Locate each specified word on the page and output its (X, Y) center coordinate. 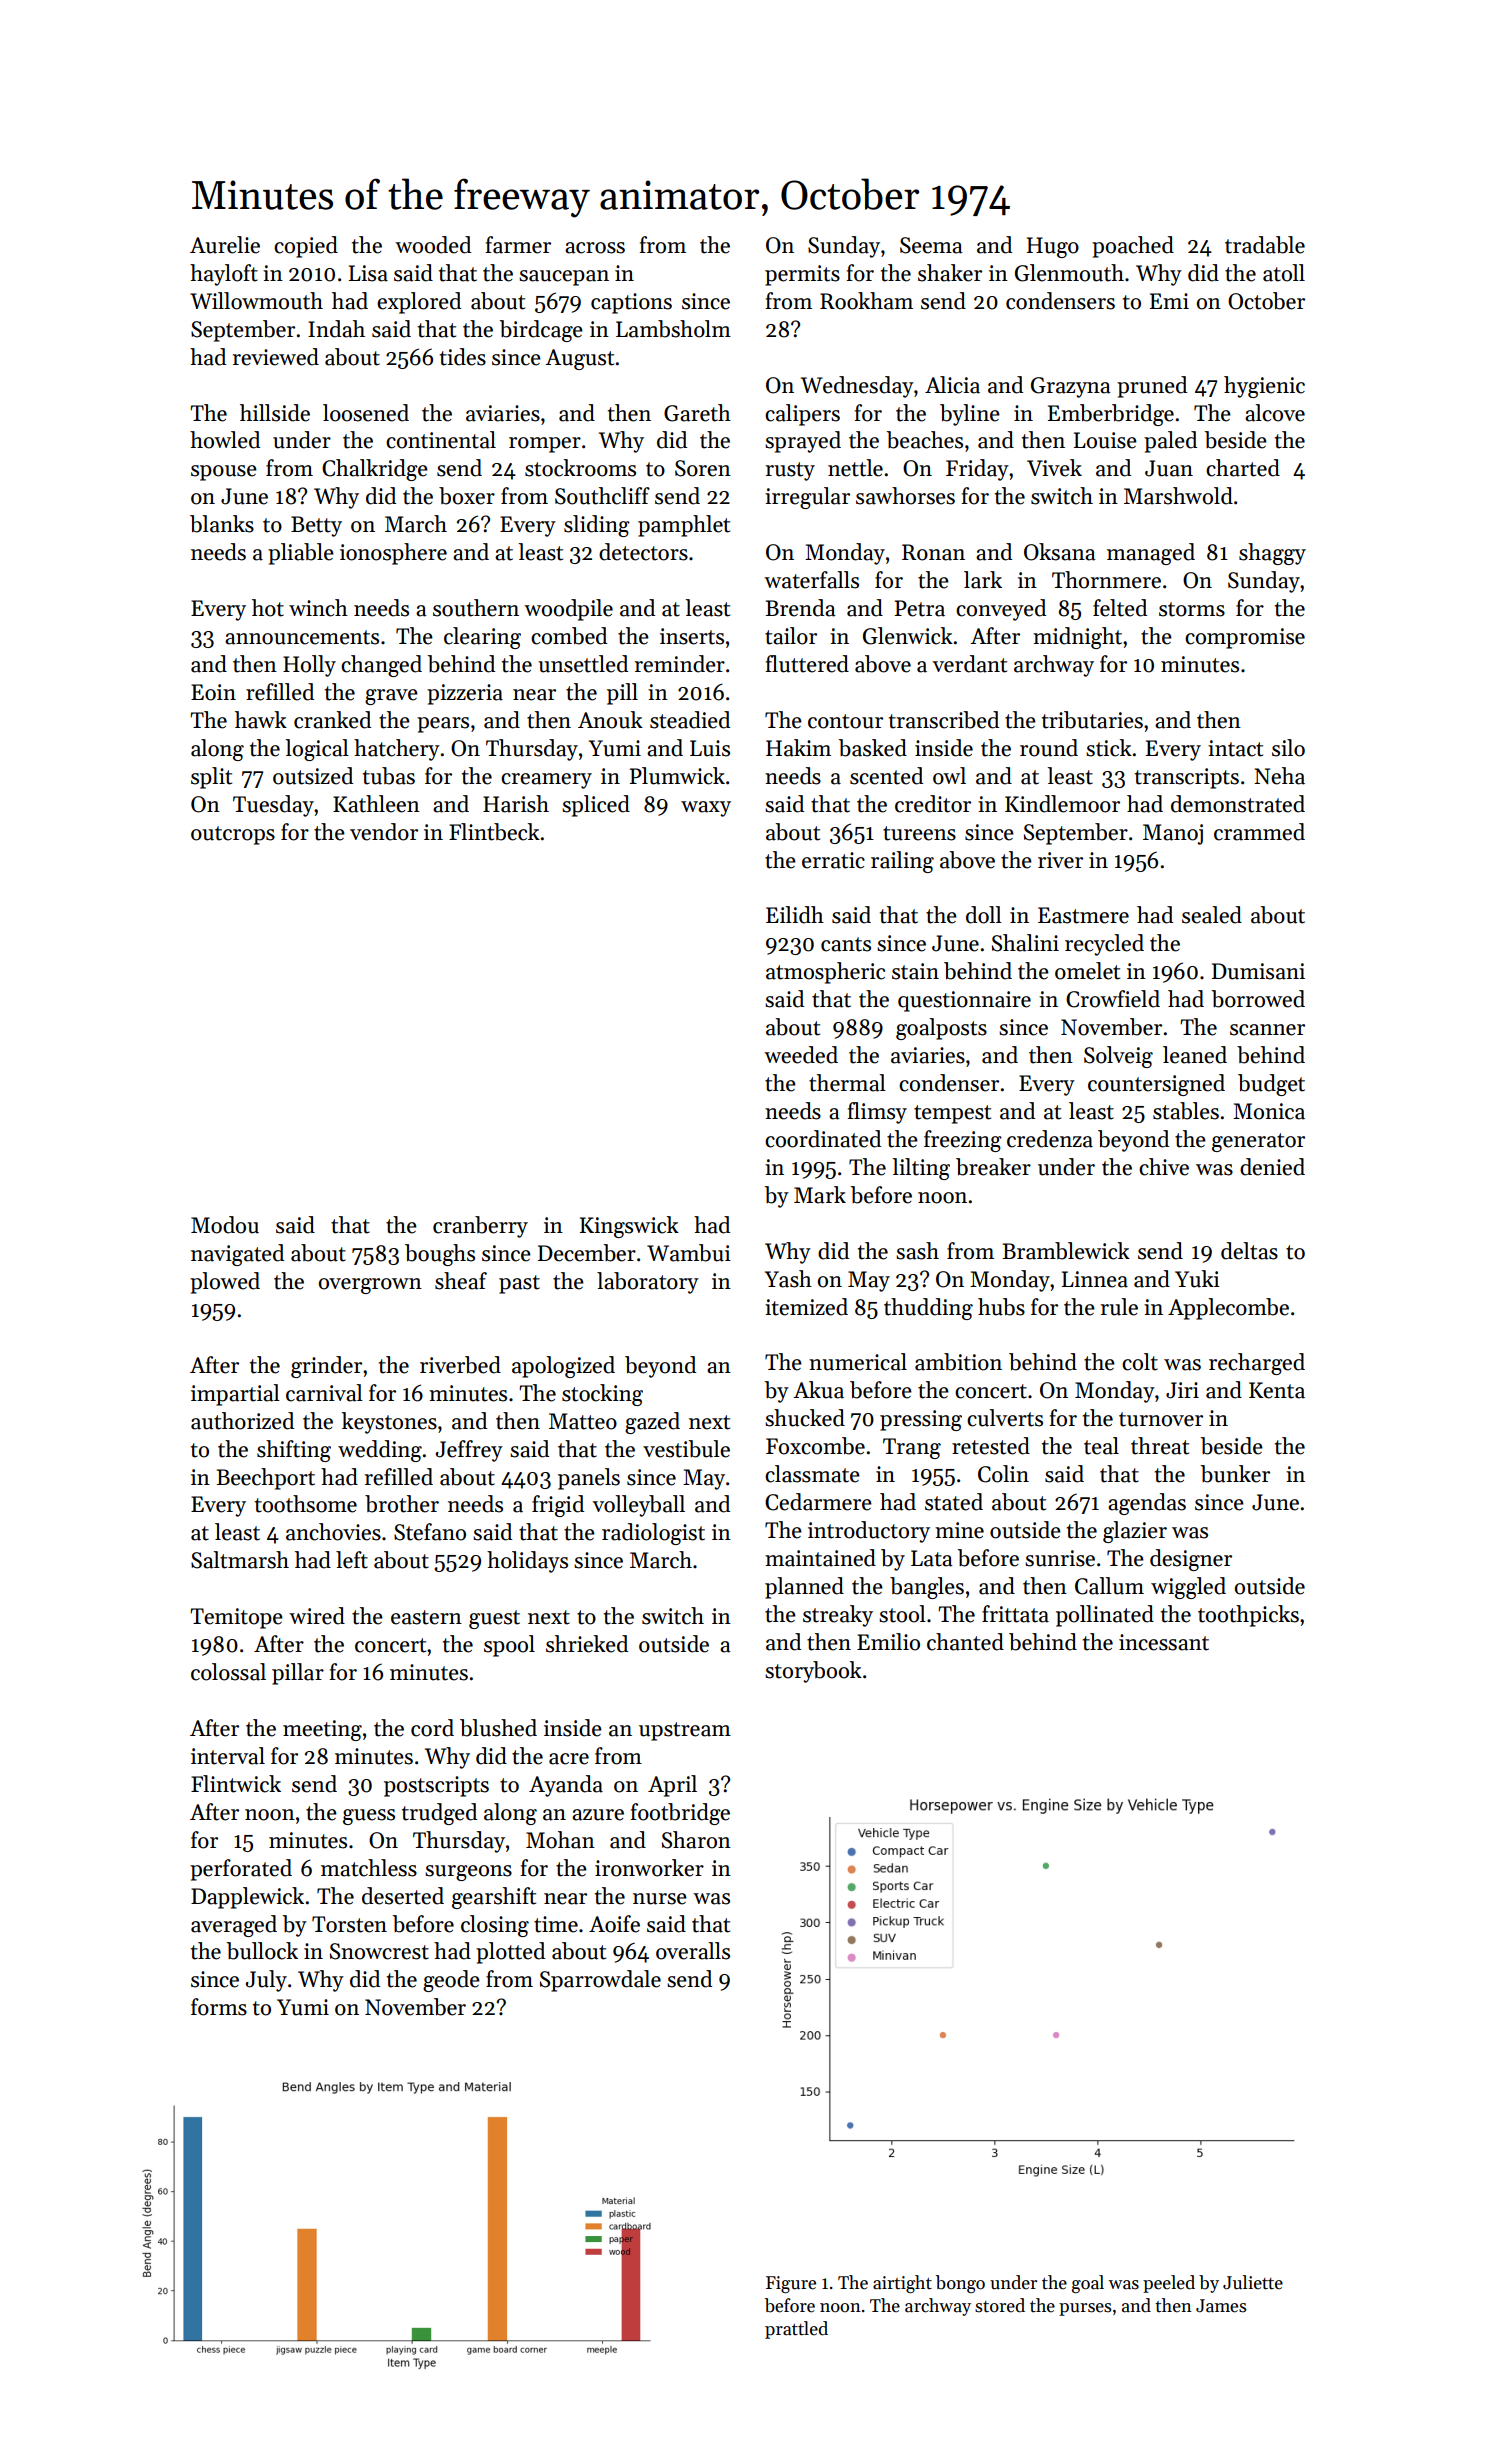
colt (1140, 1362)
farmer (518, 245)
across (595, 248)
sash (917, 1251)
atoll (1284, 273)
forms (219, 2007)
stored (1000, 2305)
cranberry (480, 1227)
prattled (796, 2330)
